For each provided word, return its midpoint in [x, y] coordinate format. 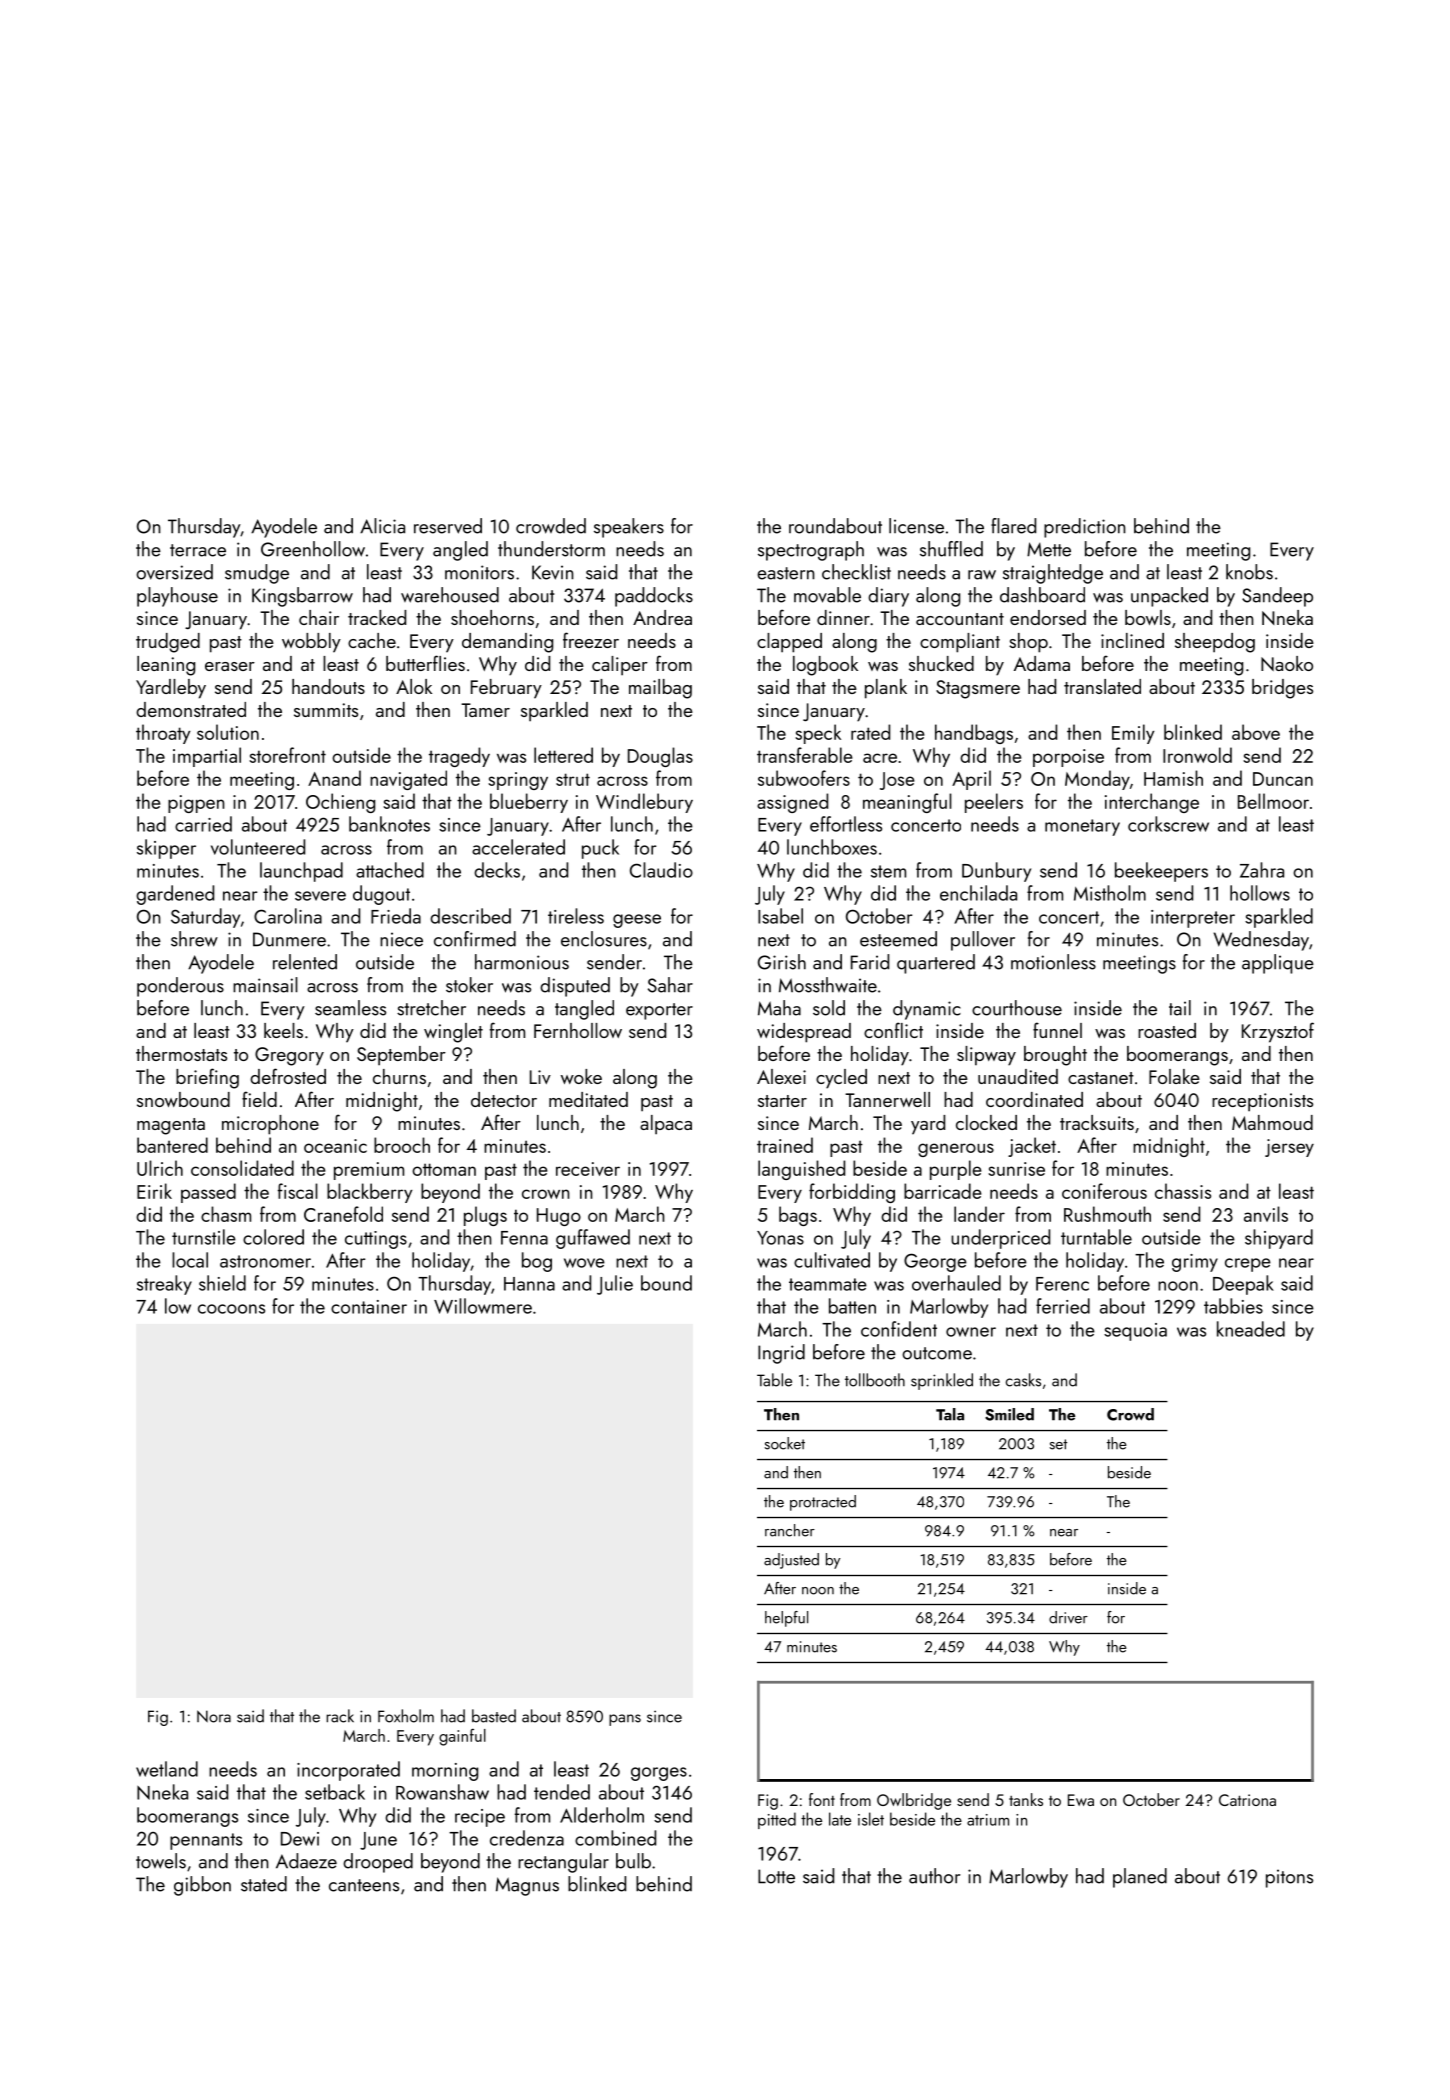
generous [956, 1150]
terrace [198, 550]
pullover [983, 941]
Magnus [527, 1886]
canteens [364, 1885]
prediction [1085, 528]
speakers [629, 528]
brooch [402, 1145]
